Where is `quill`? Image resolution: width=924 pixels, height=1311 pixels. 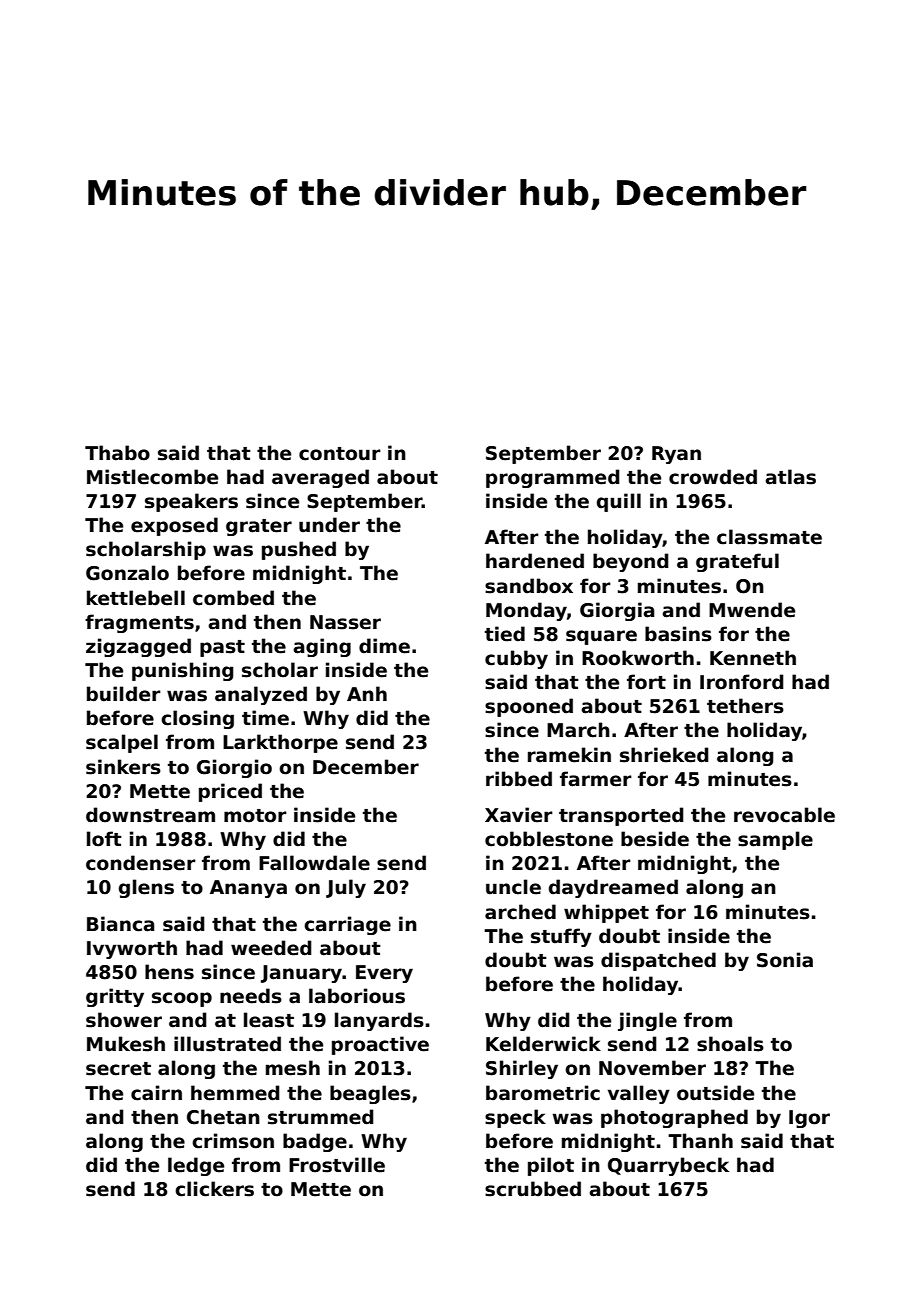 quill is located at coordinates (619, 502).
